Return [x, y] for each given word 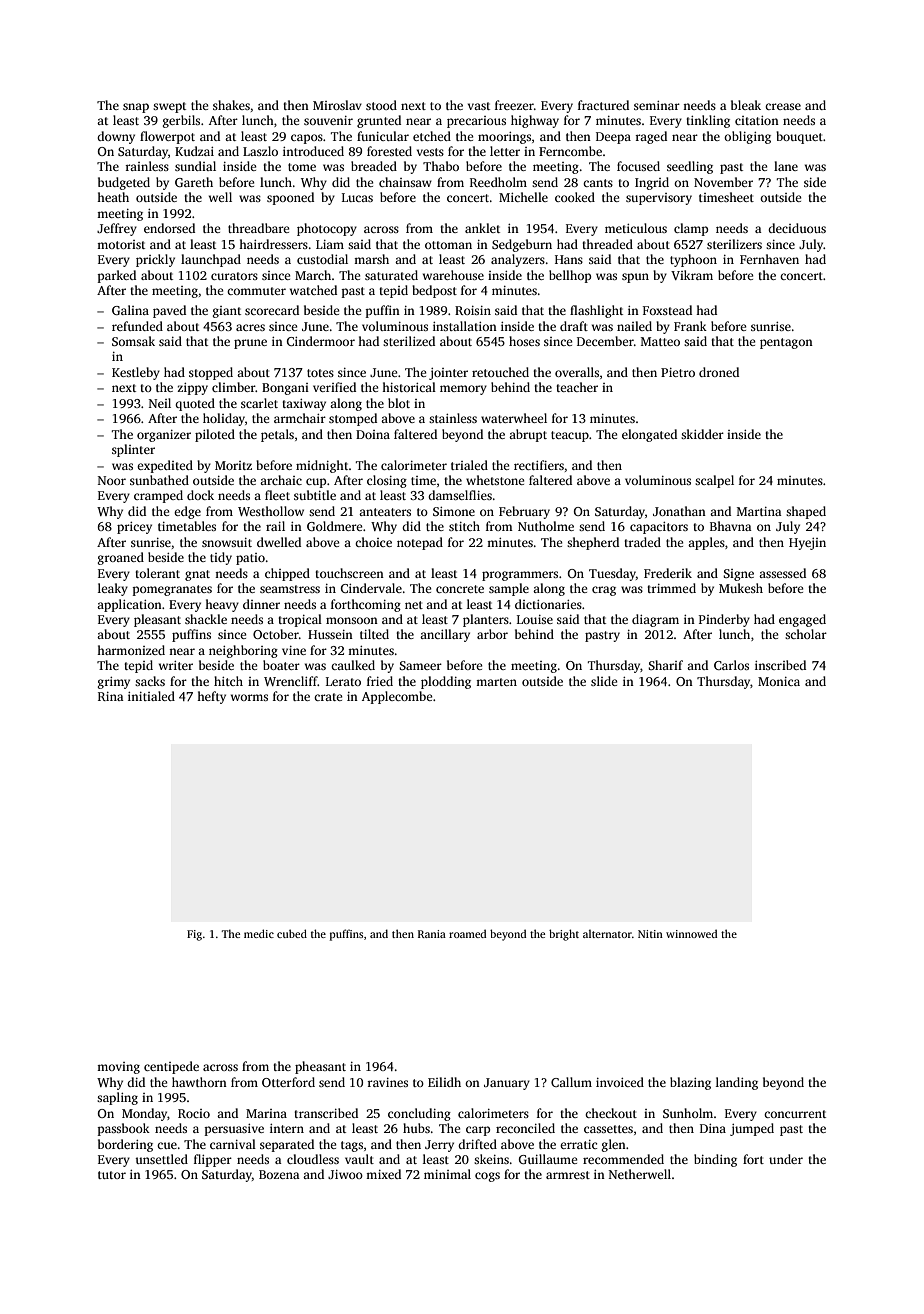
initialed [151, 696]
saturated [391, 275]
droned [719, 372]
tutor [112, 1175]
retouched [500, 372]
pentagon [786, 343]
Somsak [133, 341]
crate [328, 697]
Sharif [665, 665]
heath [113, 197]
